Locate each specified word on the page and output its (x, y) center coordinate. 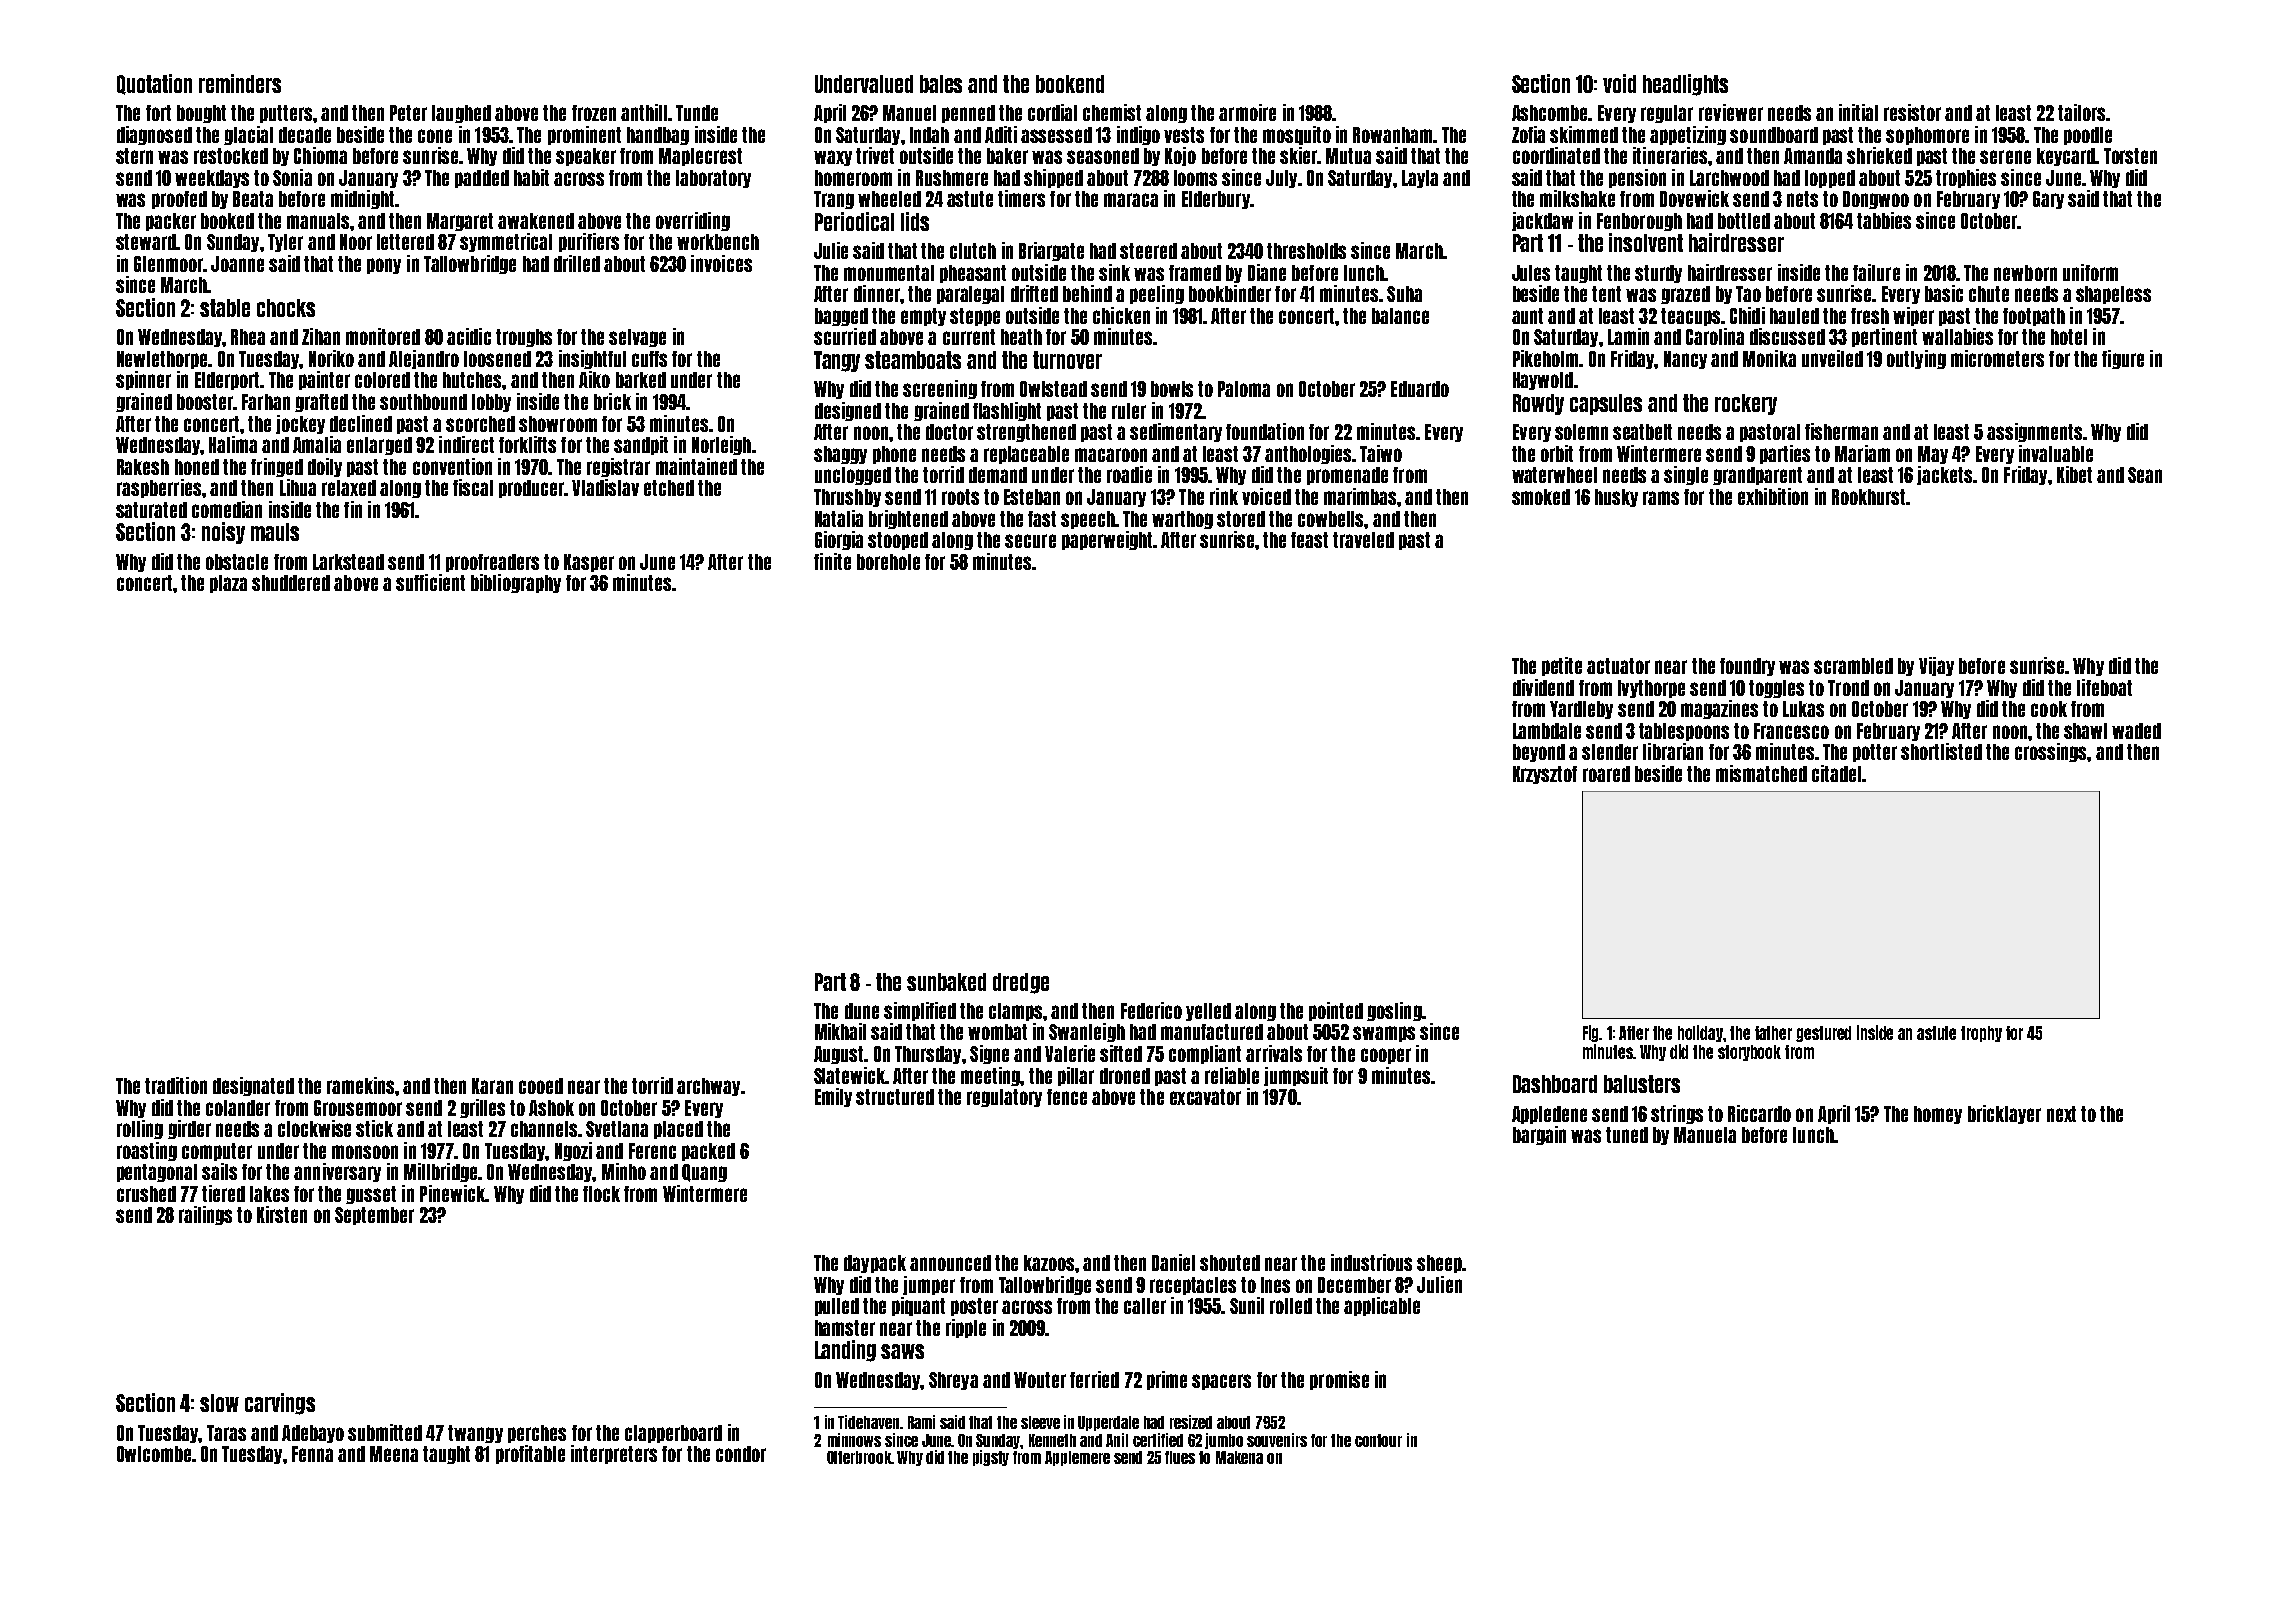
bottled (1744, 221)
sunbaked (946, 982)
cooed (541, 1086)
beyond (1539, 753)
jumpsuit (1296, 1076)
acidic (469, 336)
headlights (1685, 85)
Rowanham (1392, 135)
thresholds (1306, 251)
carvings (280, 1404)
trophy (1981, 1034)
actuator (1618, 666)
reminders (240, 83)
